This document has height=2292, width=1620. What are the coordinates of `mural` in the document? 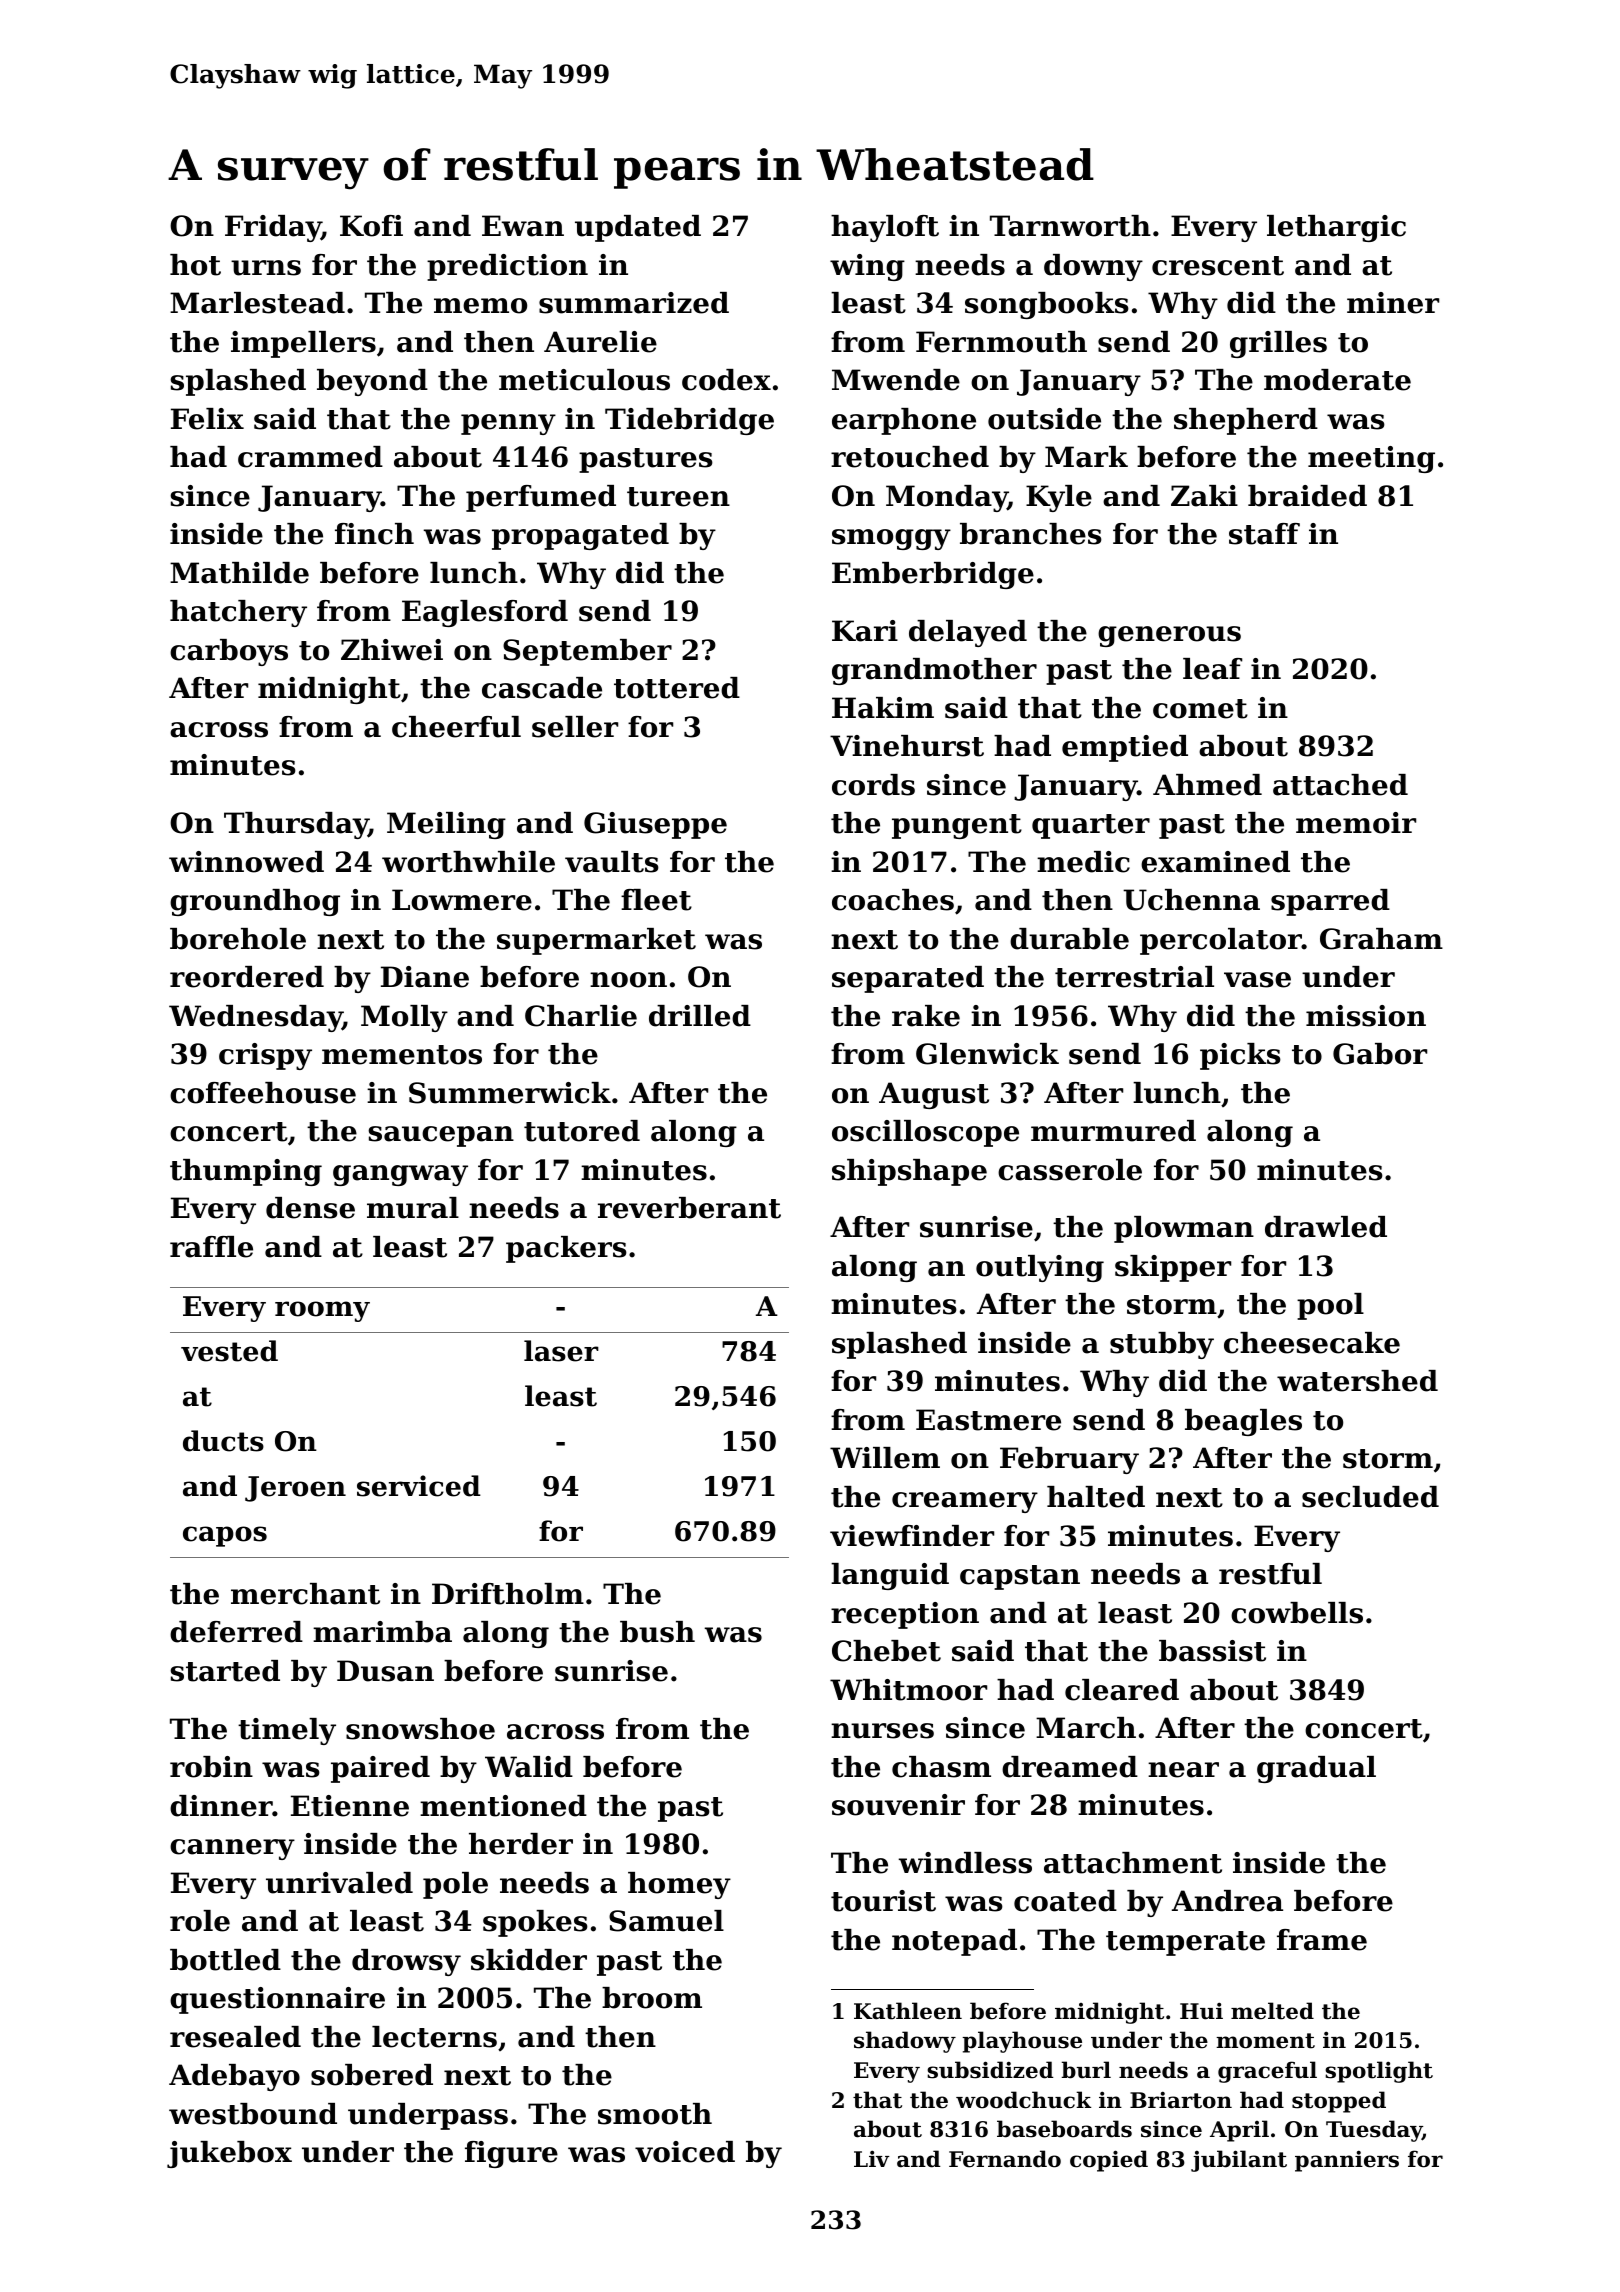 It's located at (413, 1208).
